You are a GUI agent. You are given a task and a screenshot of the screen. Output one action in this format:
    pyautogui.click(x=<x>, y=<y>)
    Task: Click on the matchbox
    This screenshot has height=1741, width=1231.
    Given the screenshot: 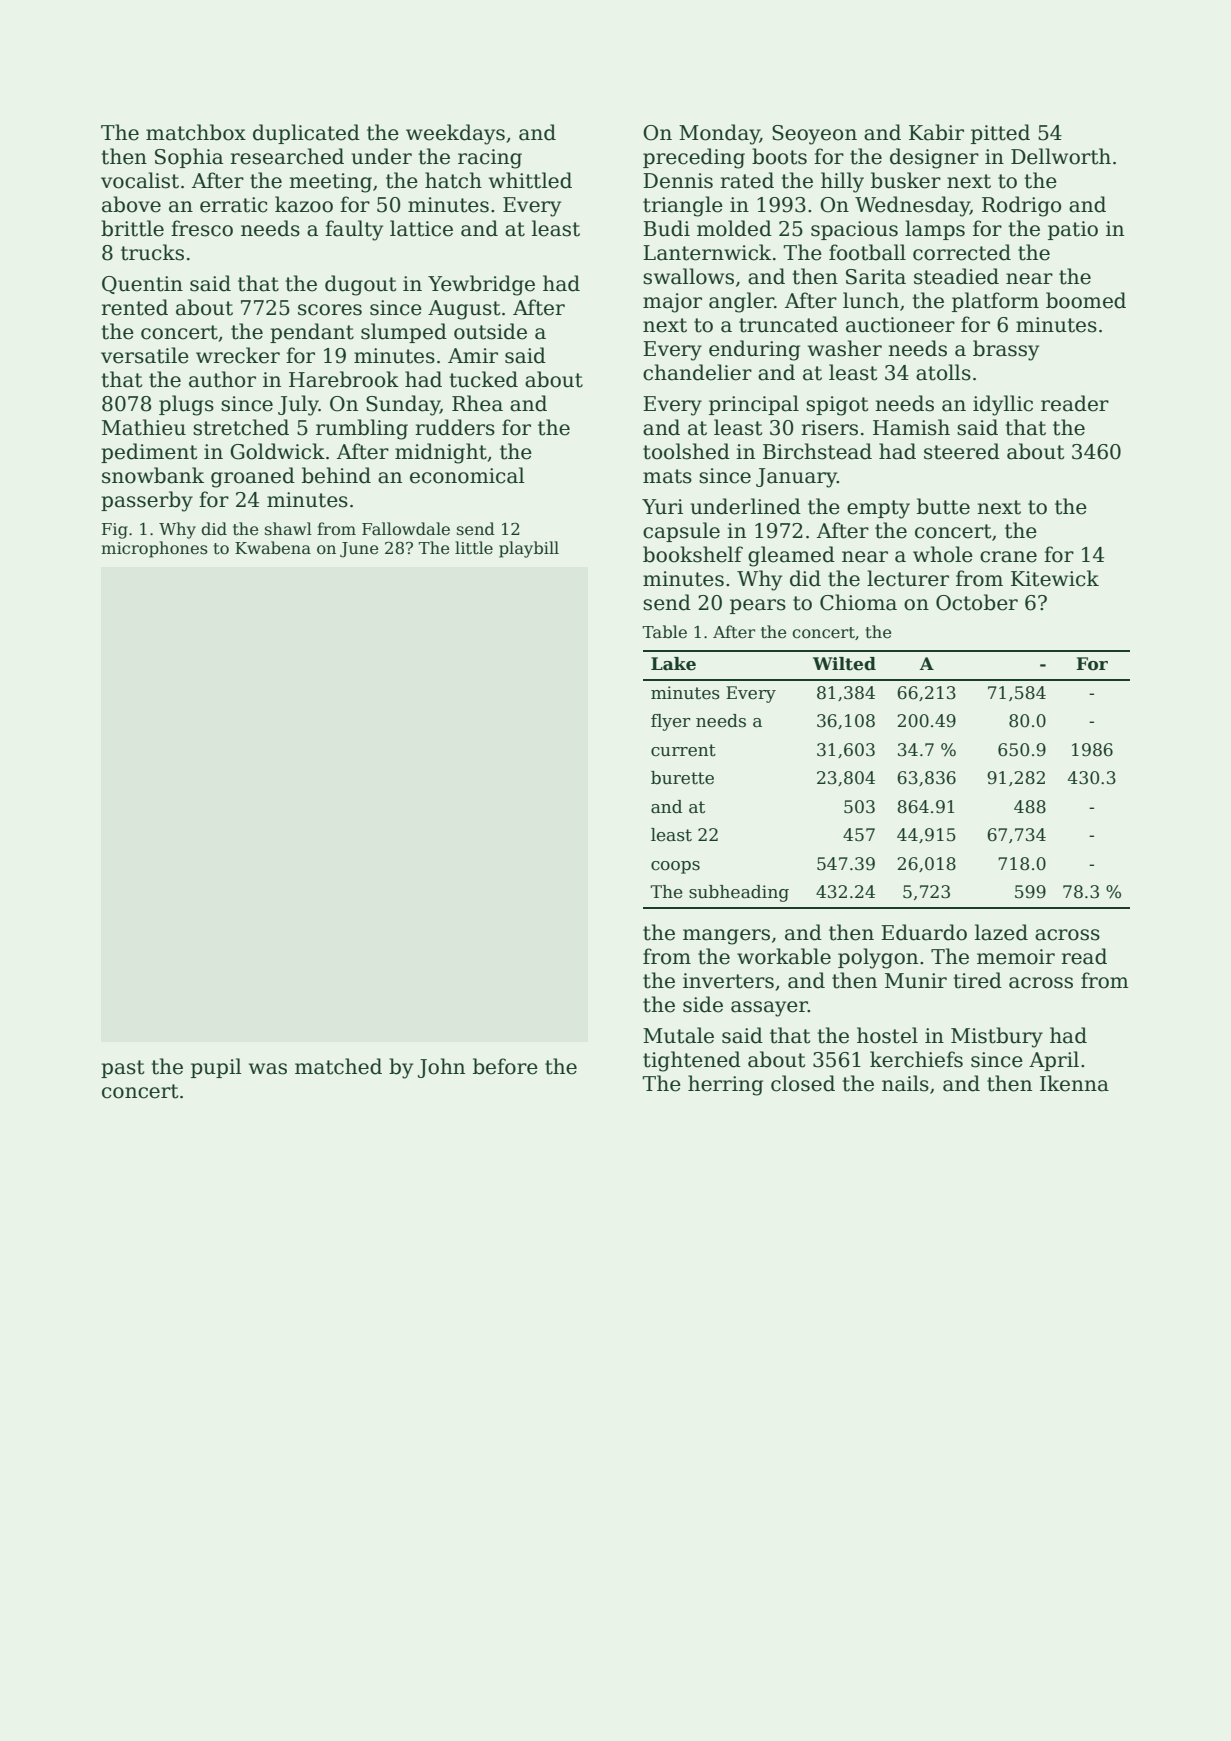 What is the action you would take?
    pyautogui.click(x=196, y=132)
